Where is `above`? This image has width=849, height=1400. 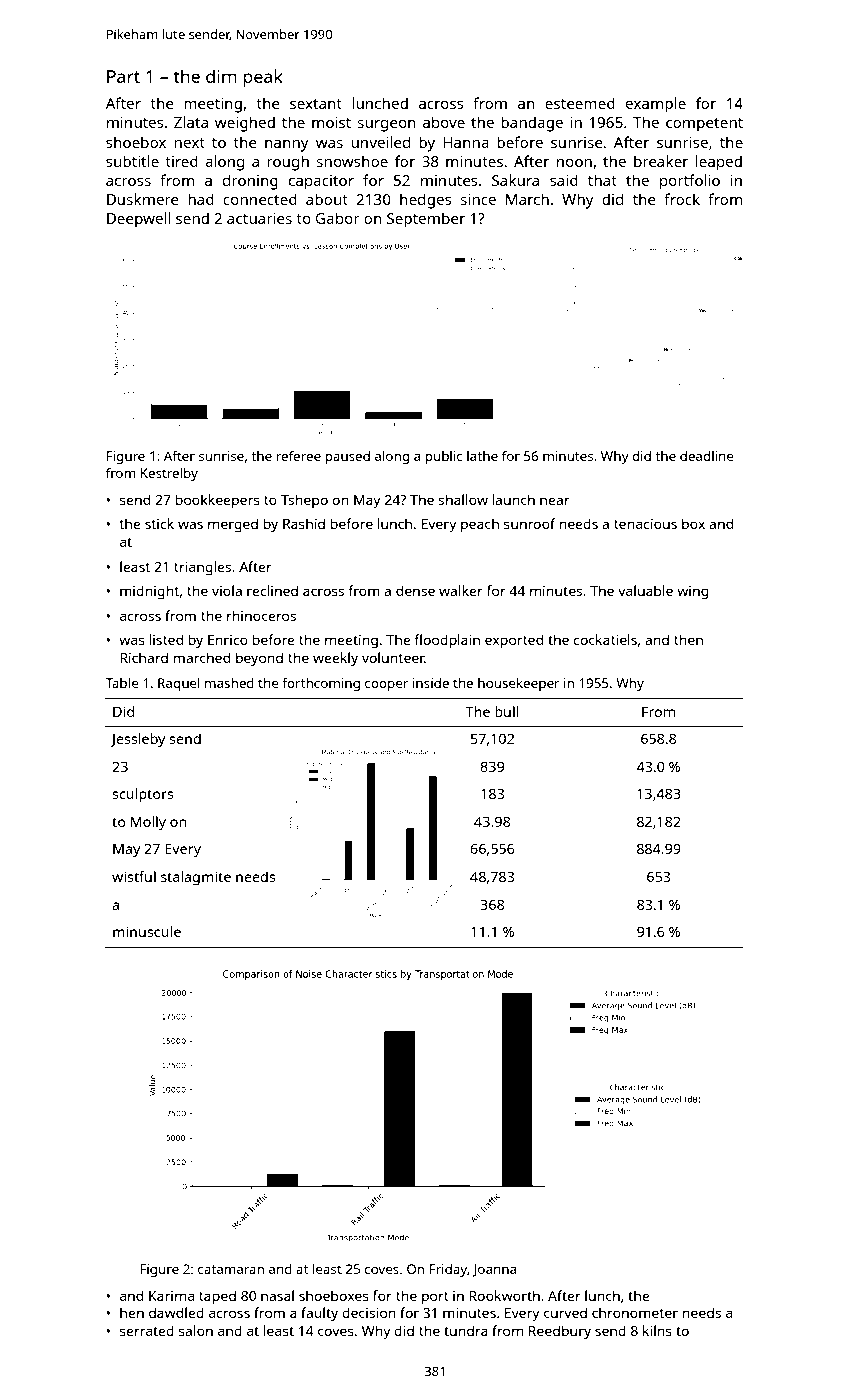
above is located at coordinates (444, 122).
